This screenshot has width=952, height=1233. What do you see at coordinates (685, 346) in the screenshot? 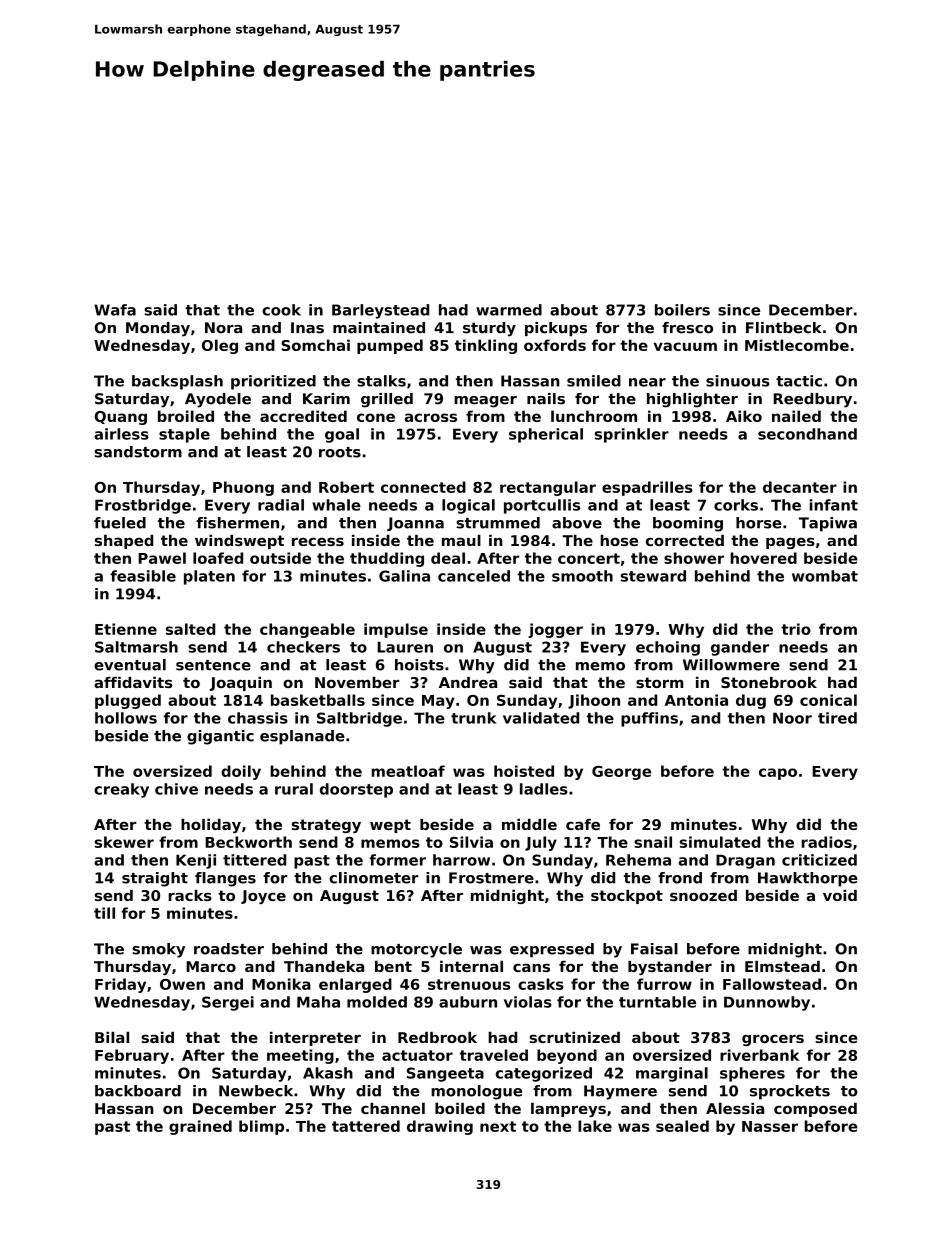
I see `vacuum` at bounding box center [685, 346].
